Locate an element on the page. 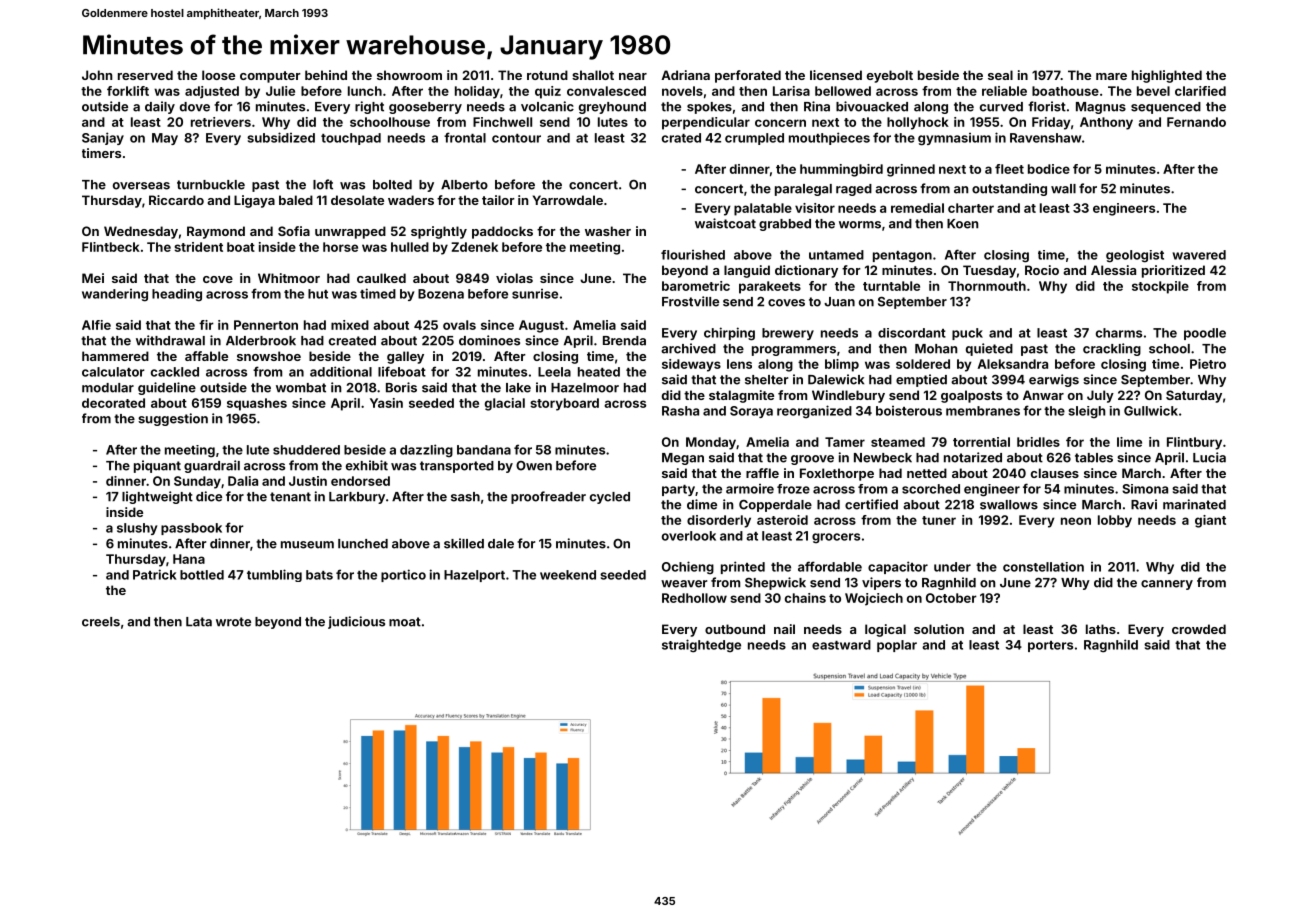 Image resolution: width=1308 pixels, height=924 pixels. fleet is located at coordinates (1009, 169).
